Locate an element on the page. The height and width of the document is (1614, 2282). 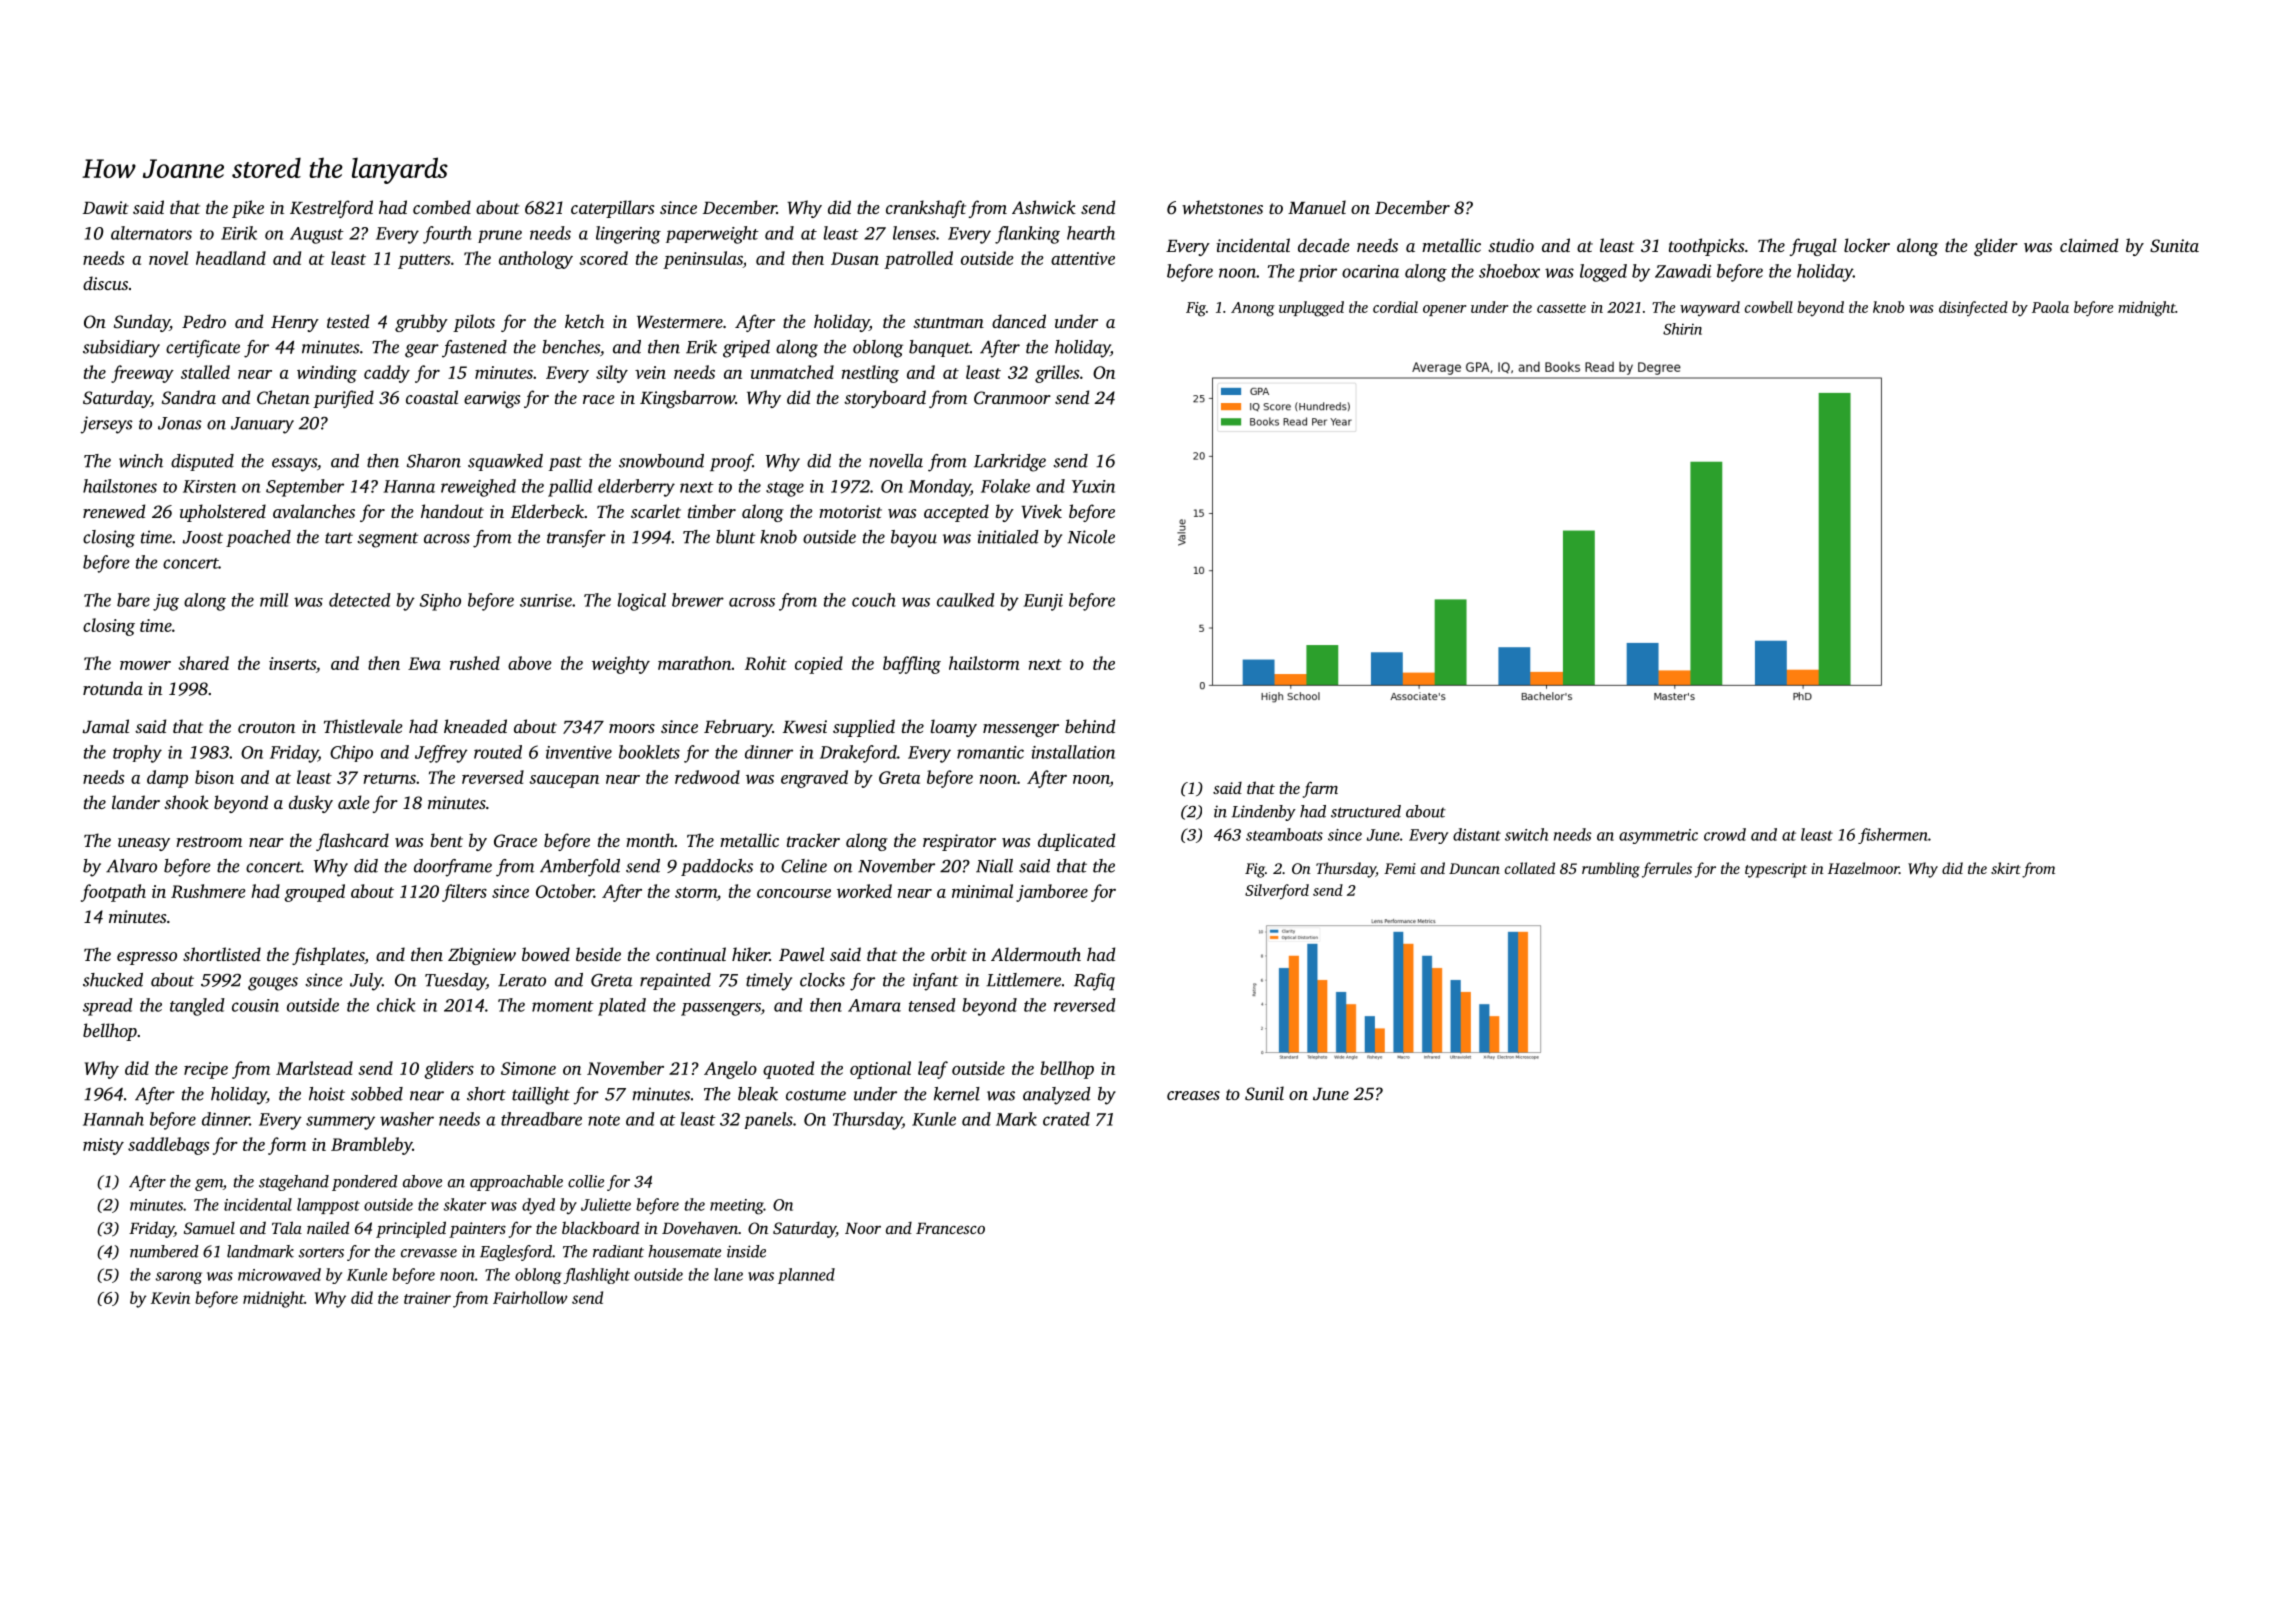
Francesco is located at coordinates (950, 1228).
